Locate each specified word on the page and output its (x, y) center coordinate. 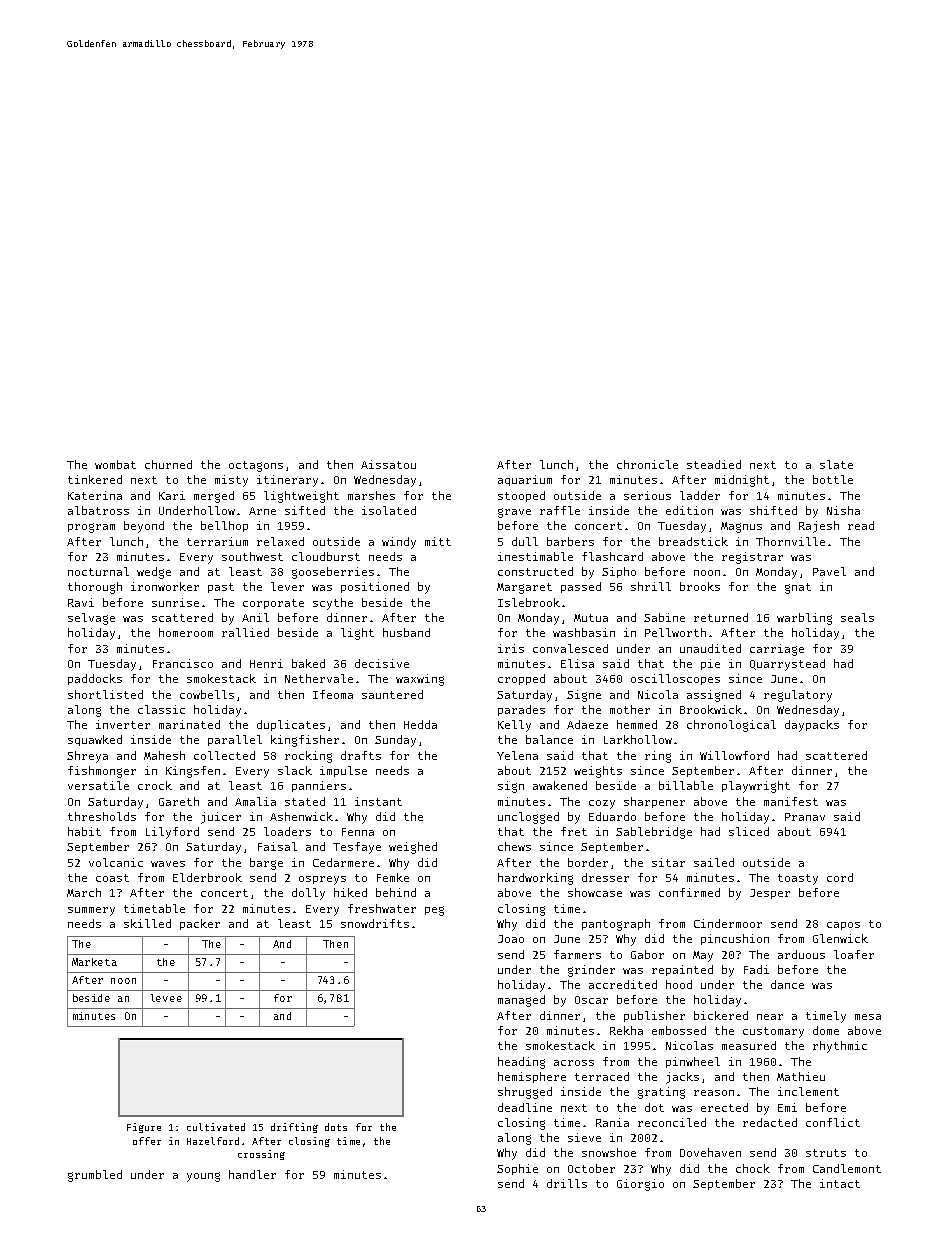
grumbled (95, 1176)
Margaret (524, 588)
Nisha (843, 510)
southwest (252, 556)
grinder (591, 971)
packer (200, 924)
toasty (798, 879)
